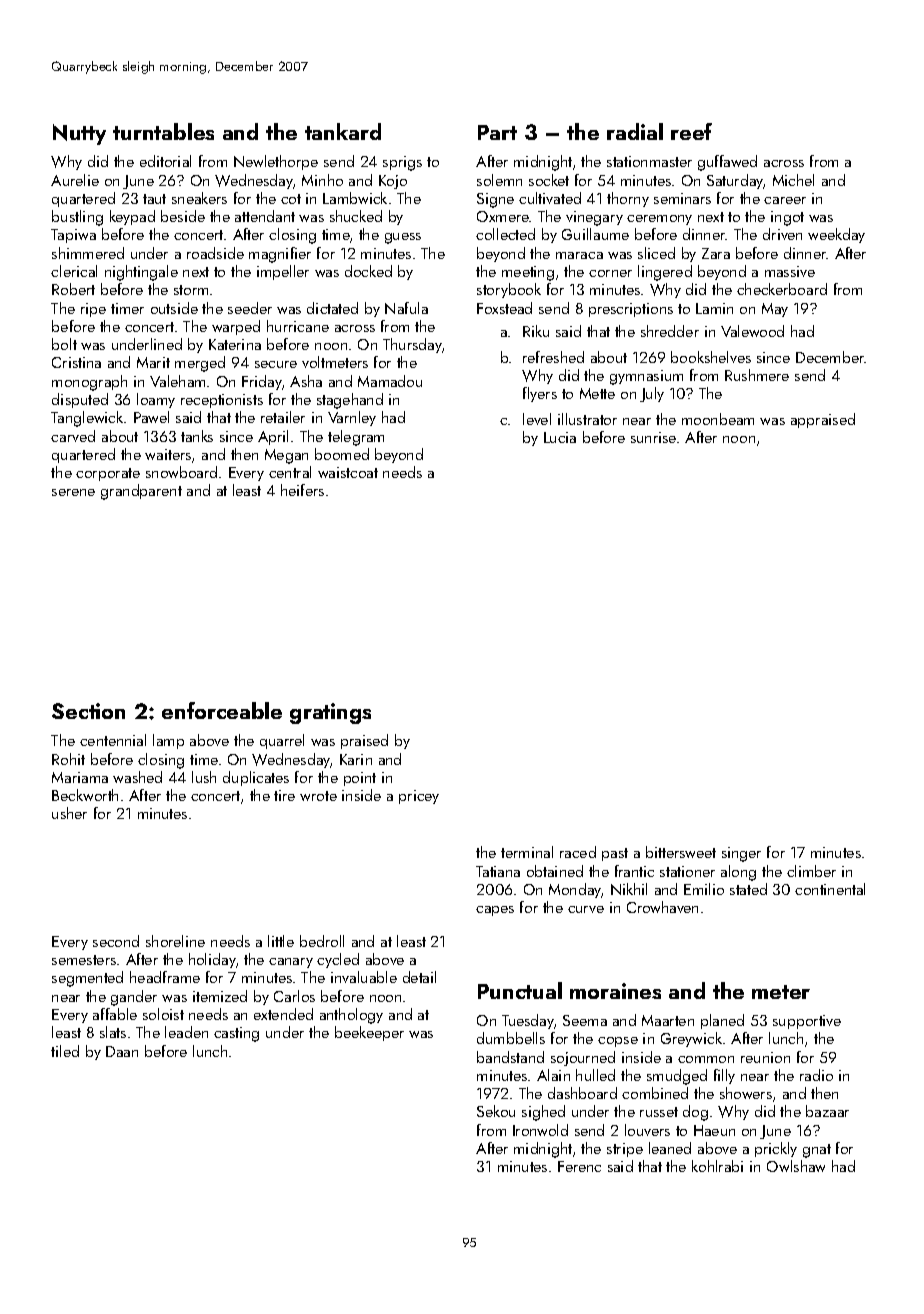 Image resolution: width=924 pixels, height=1314 pixels. Describe the element at coordinates (356, 759) in the document. I see `Karin` at that location.
